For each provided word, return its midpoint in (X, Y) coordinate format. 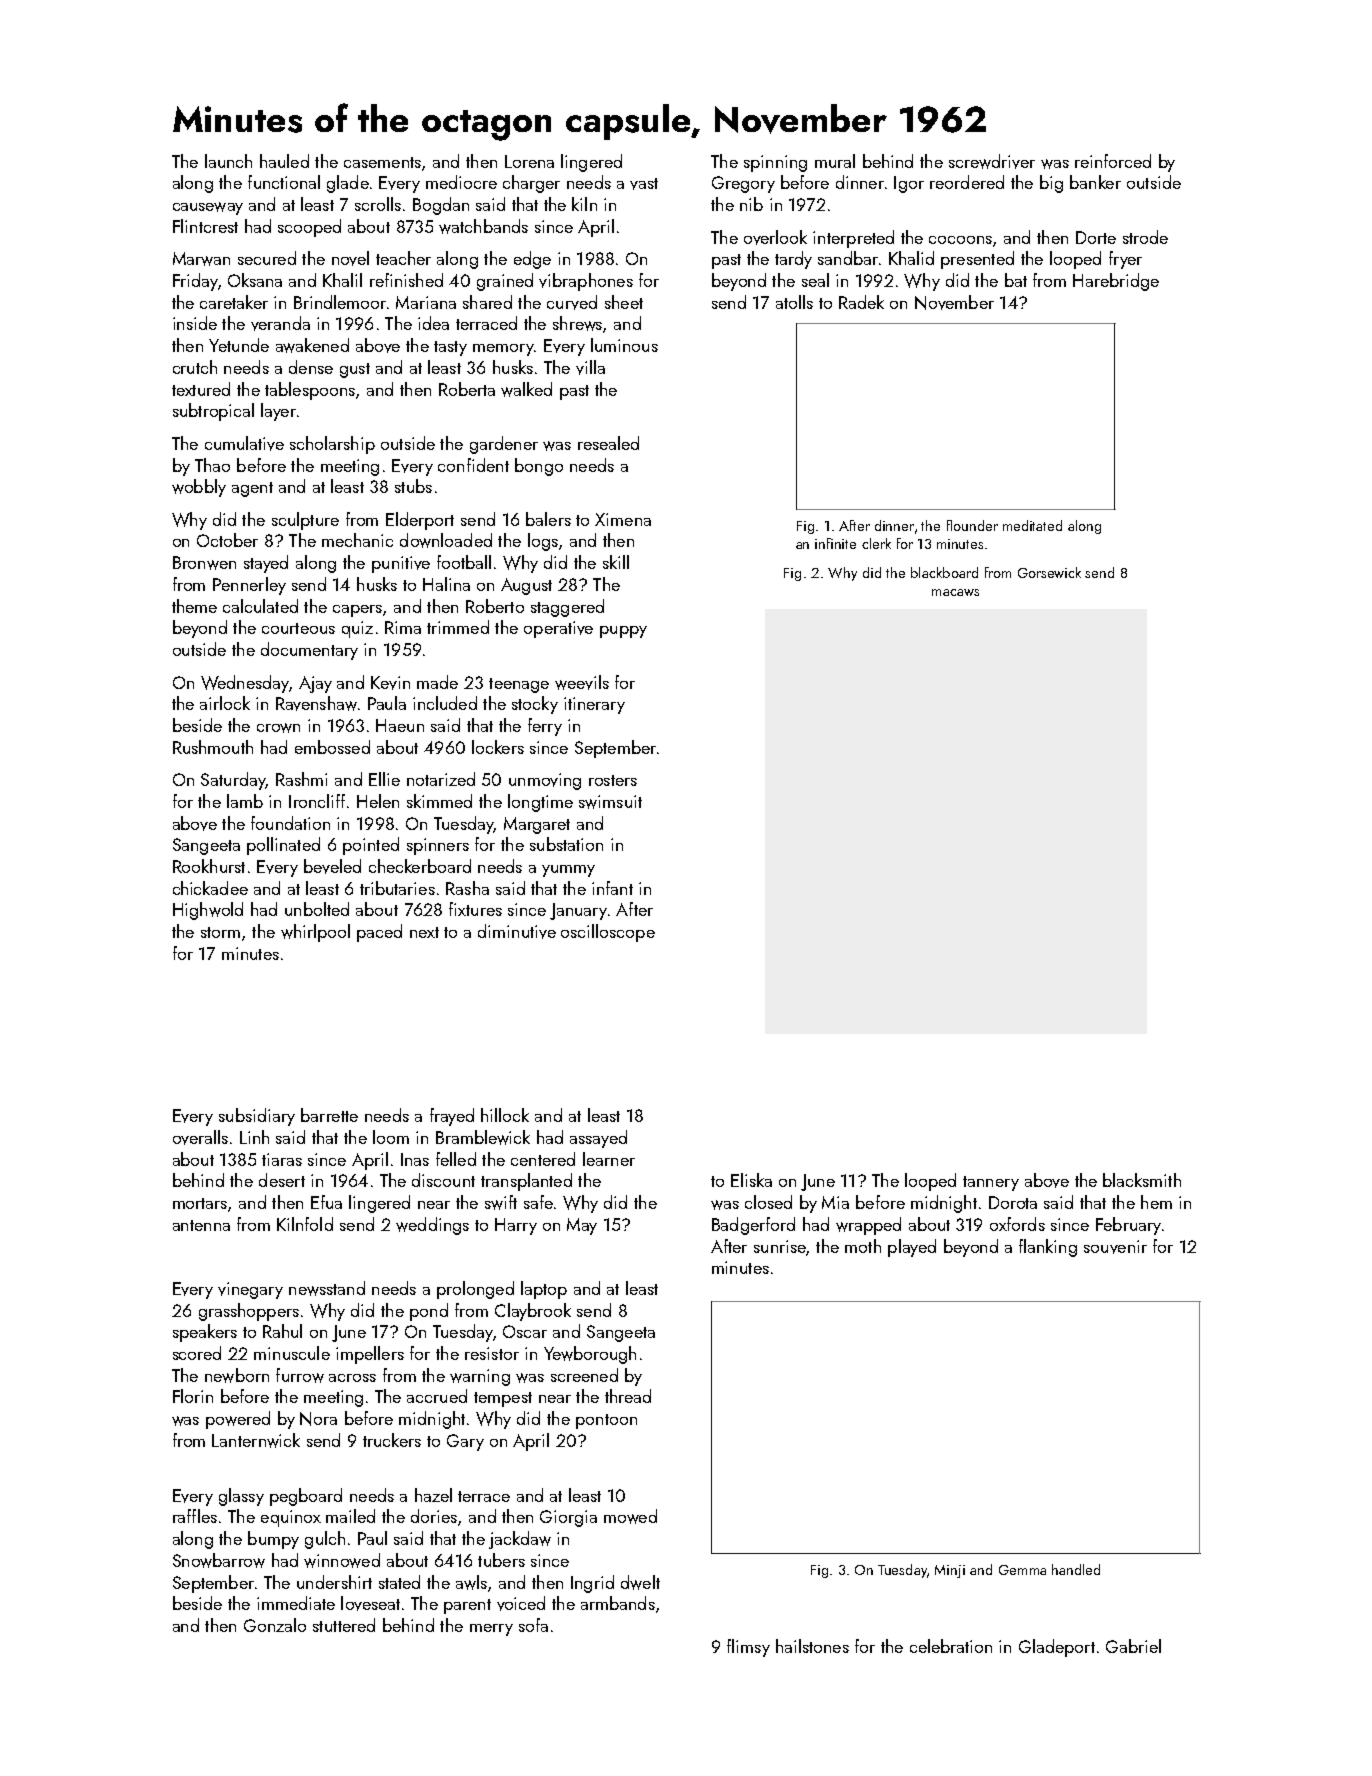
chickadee (210, 888)
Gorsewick (1049, 572)
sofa (533, 1625)
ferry (545, 727)
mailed (350, 1516)
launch (228, 161)
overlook (775, 237)
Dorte (1096, 237)
